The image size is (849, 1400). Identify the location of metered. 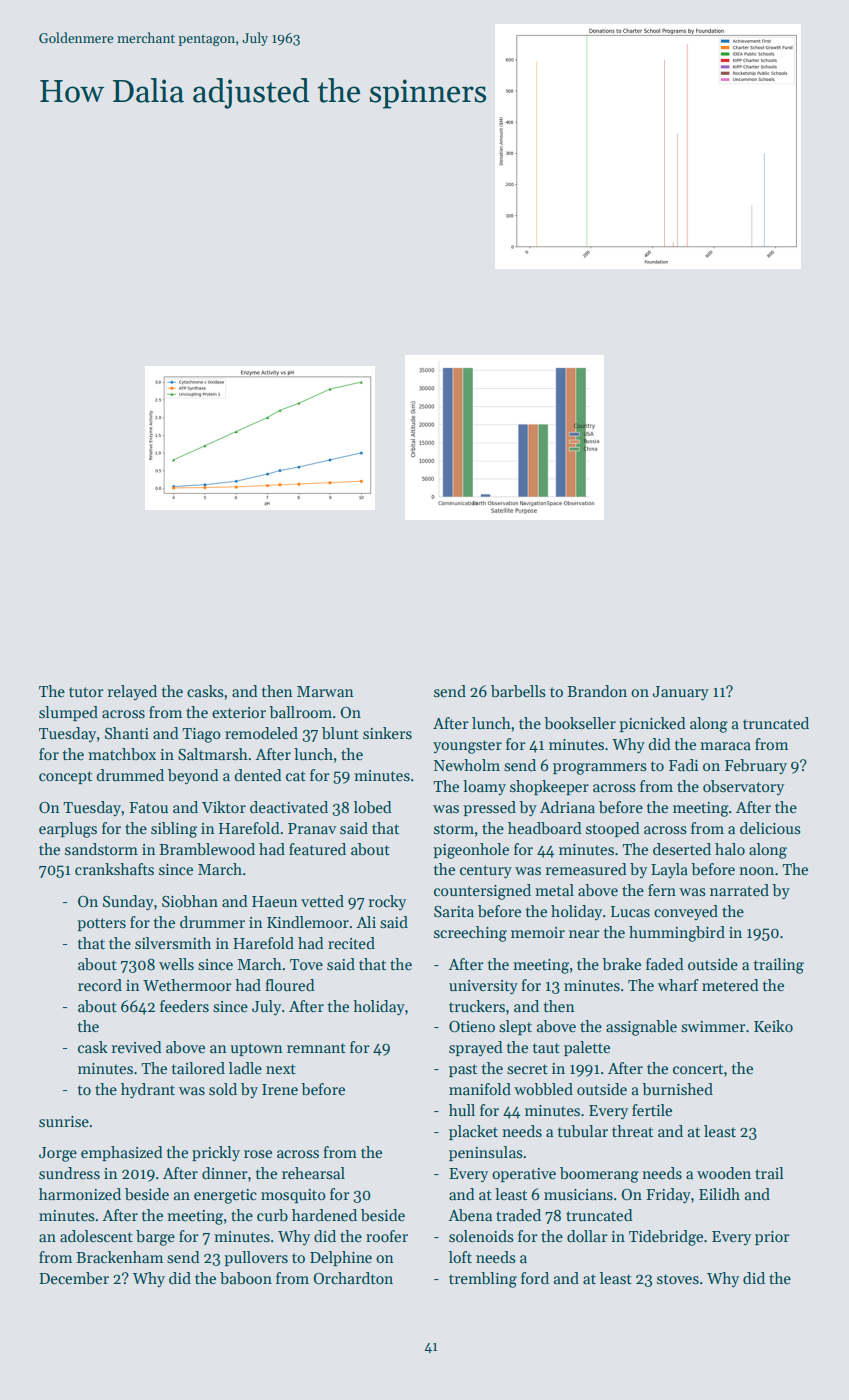
(730, 985).
